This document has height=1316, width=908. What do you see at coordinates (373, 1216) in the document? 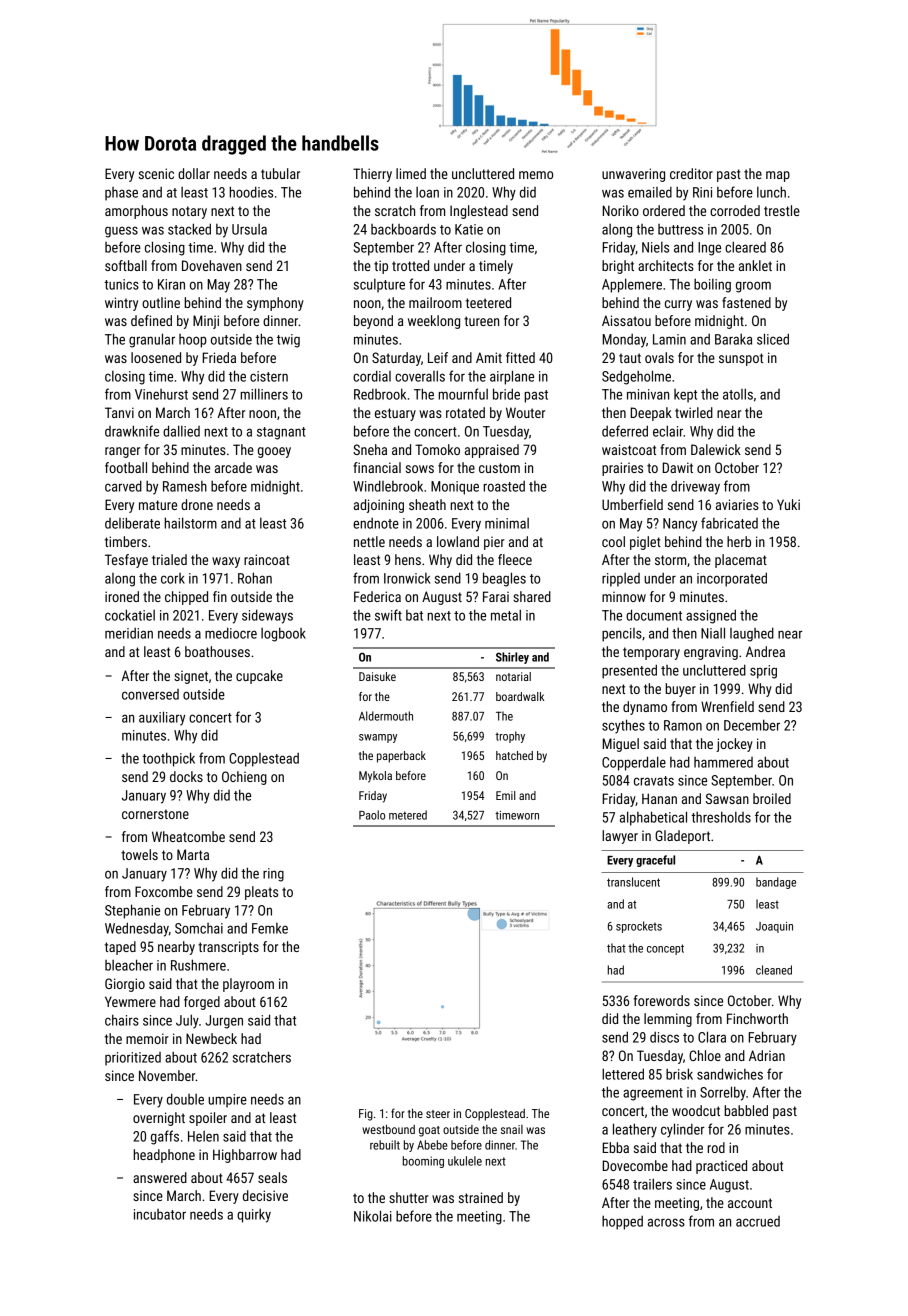
I see `Nikolai` at bounding box center [373, 1216].
